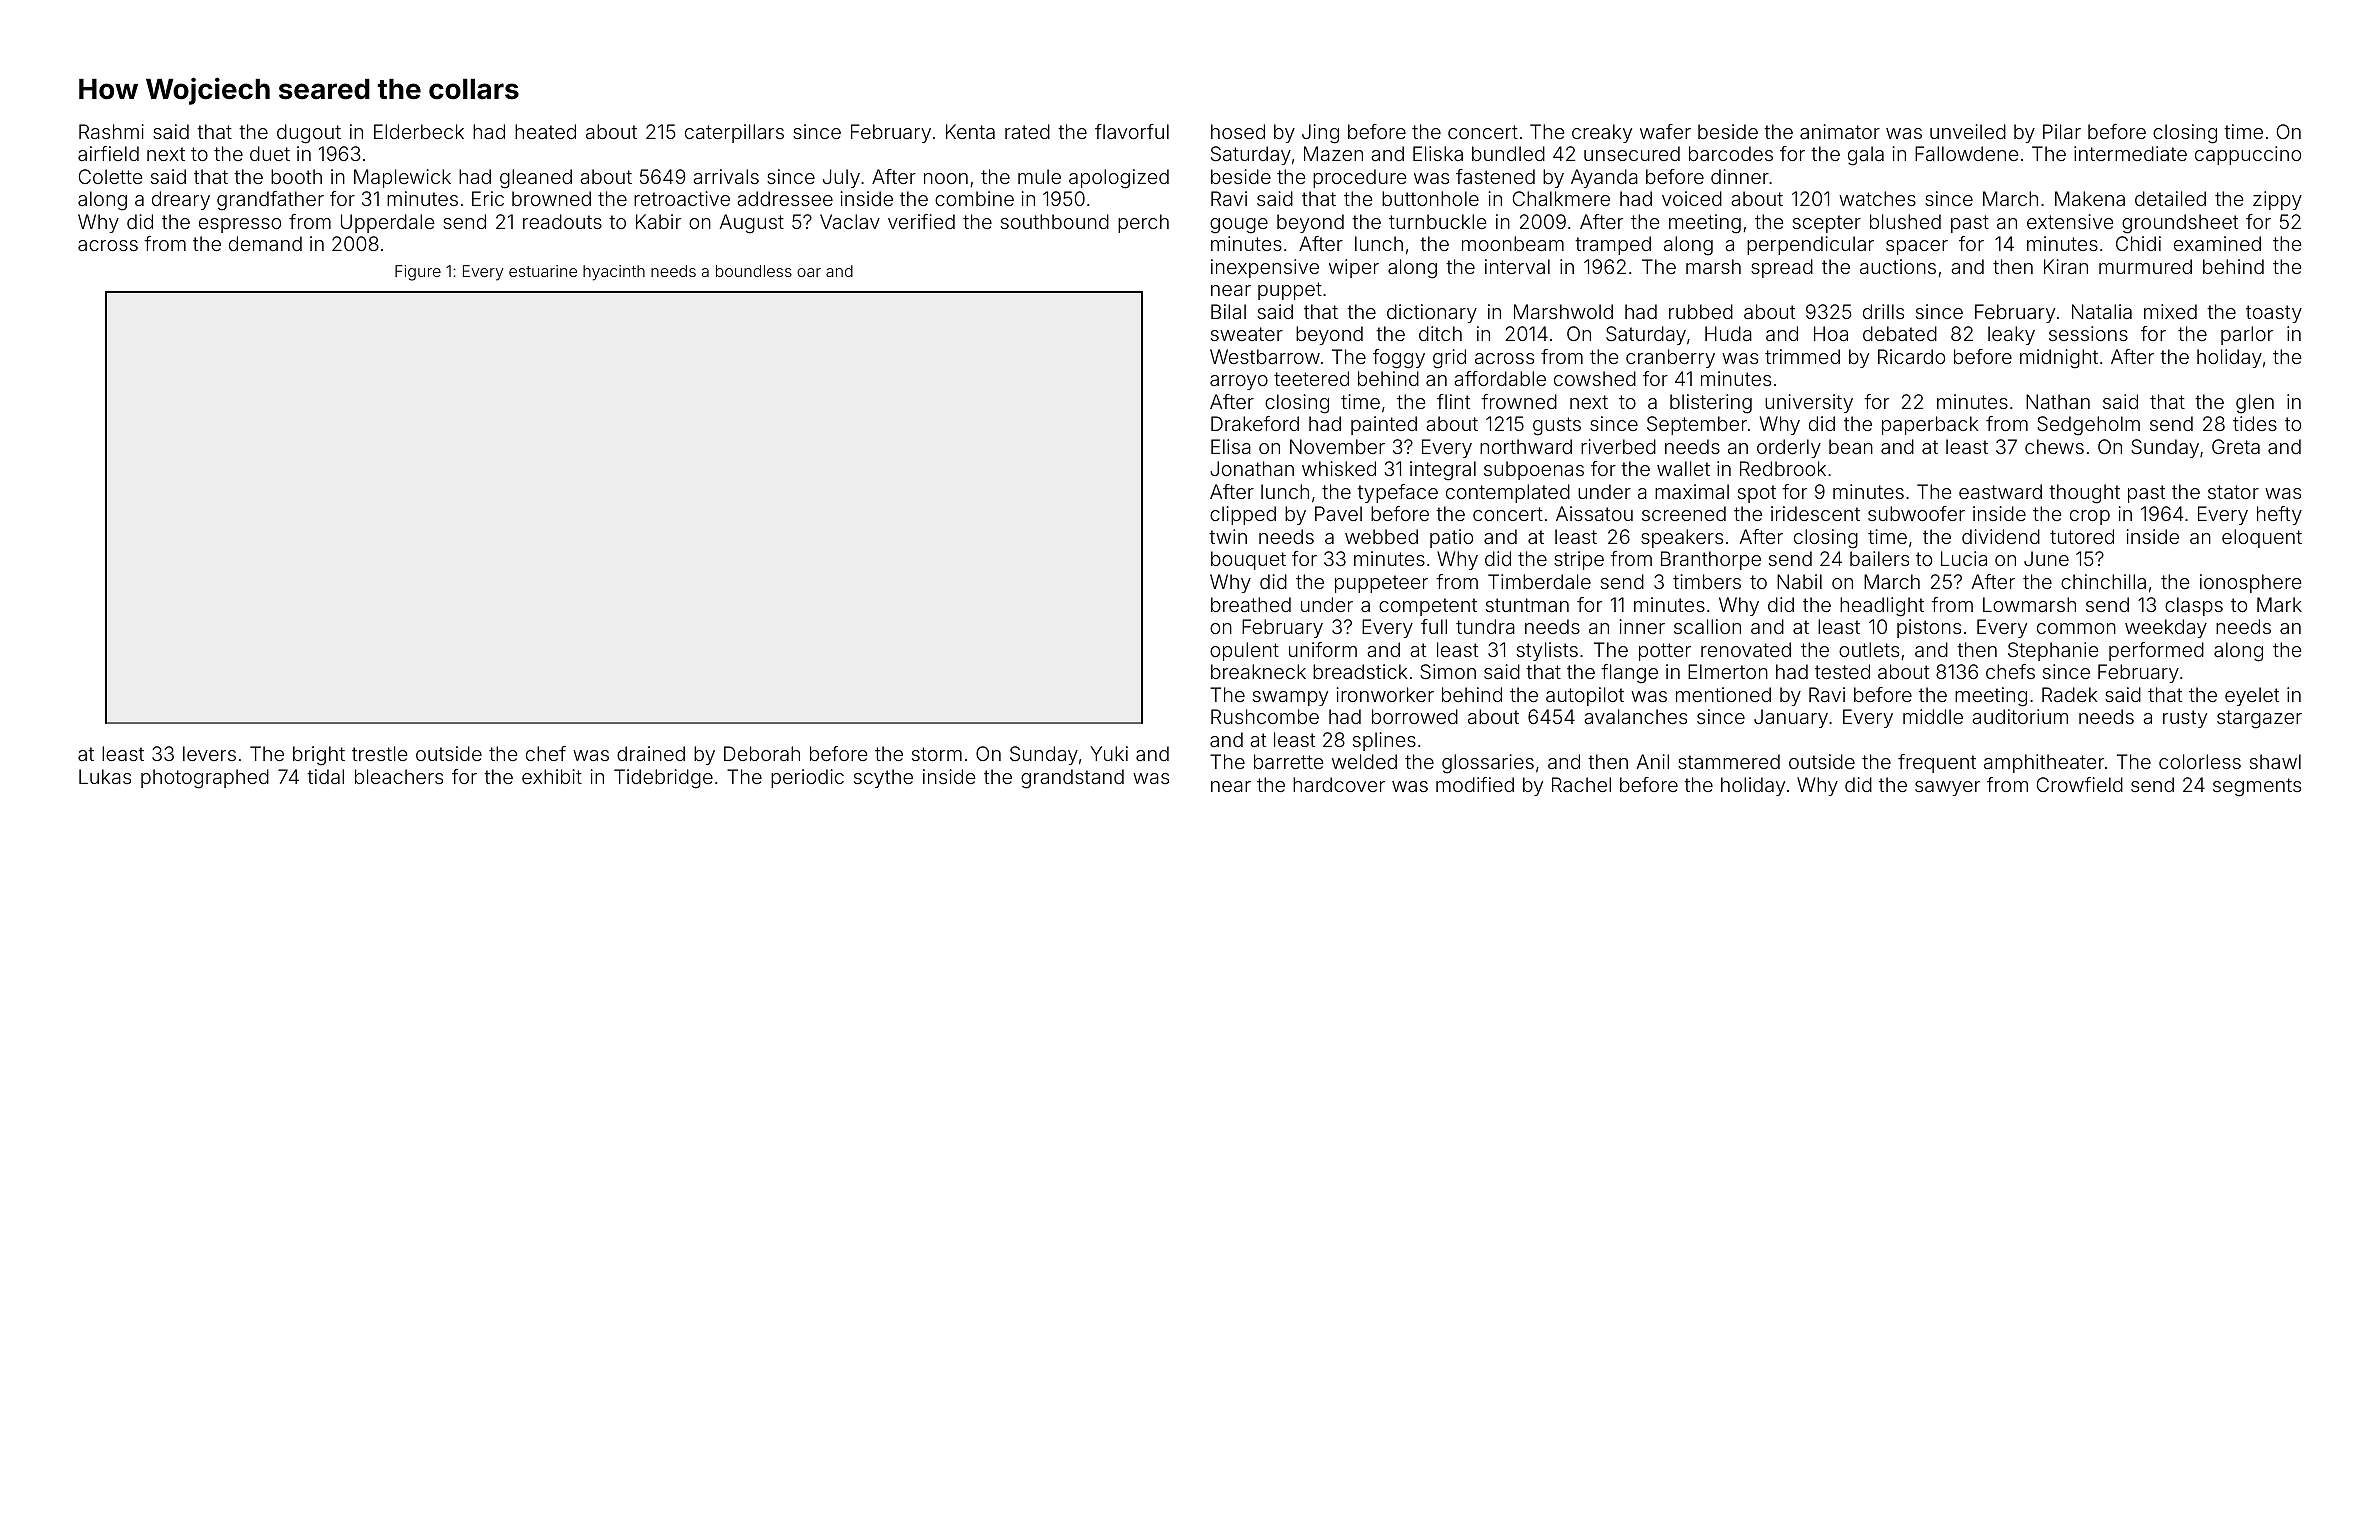  What do you see at coordinates (1251, 604) in the screenshot?
I see `breathed` at bounding box center [1251, 604].
